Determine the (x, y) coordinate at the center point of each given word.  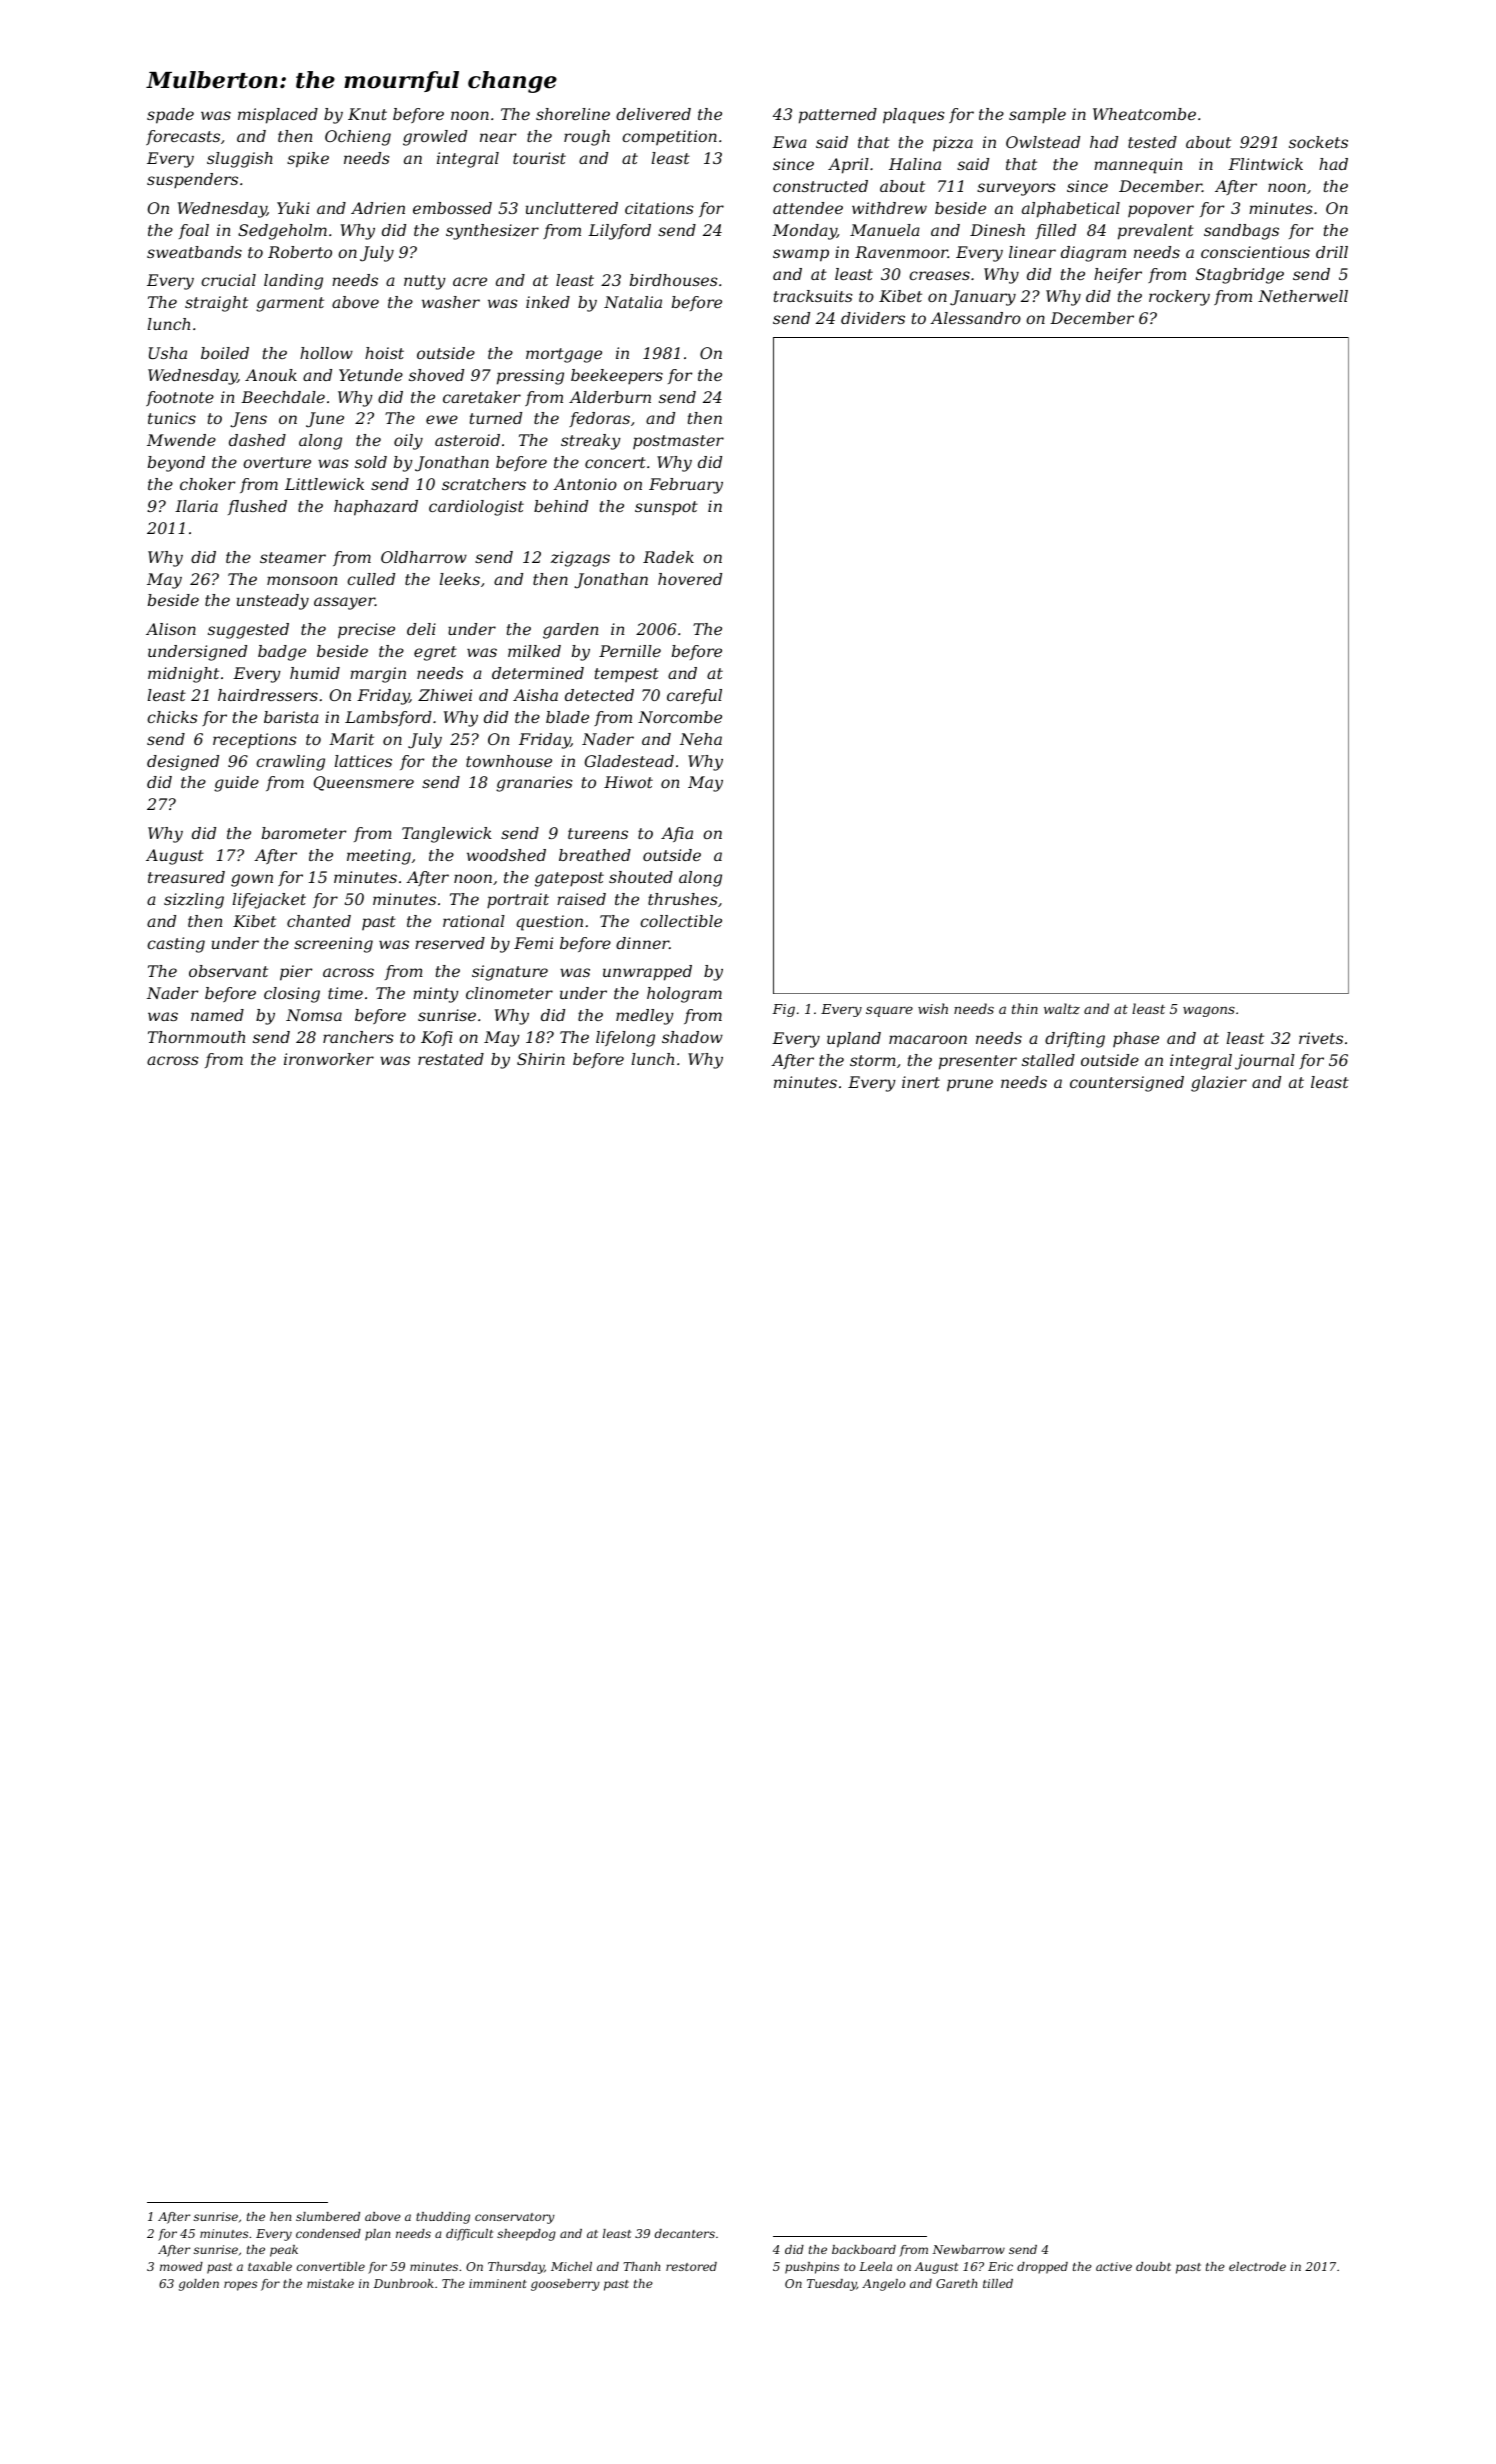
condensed (328, 2233)
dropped (1042, 2268)
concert (615, 462)
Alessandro (975, 318)
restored (691, 2266)
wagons (1209, 1011)
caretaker (482, 397)
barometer (304, 833)
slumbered (328, 2216)
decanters (685, 2233)
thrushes (683, 899)
